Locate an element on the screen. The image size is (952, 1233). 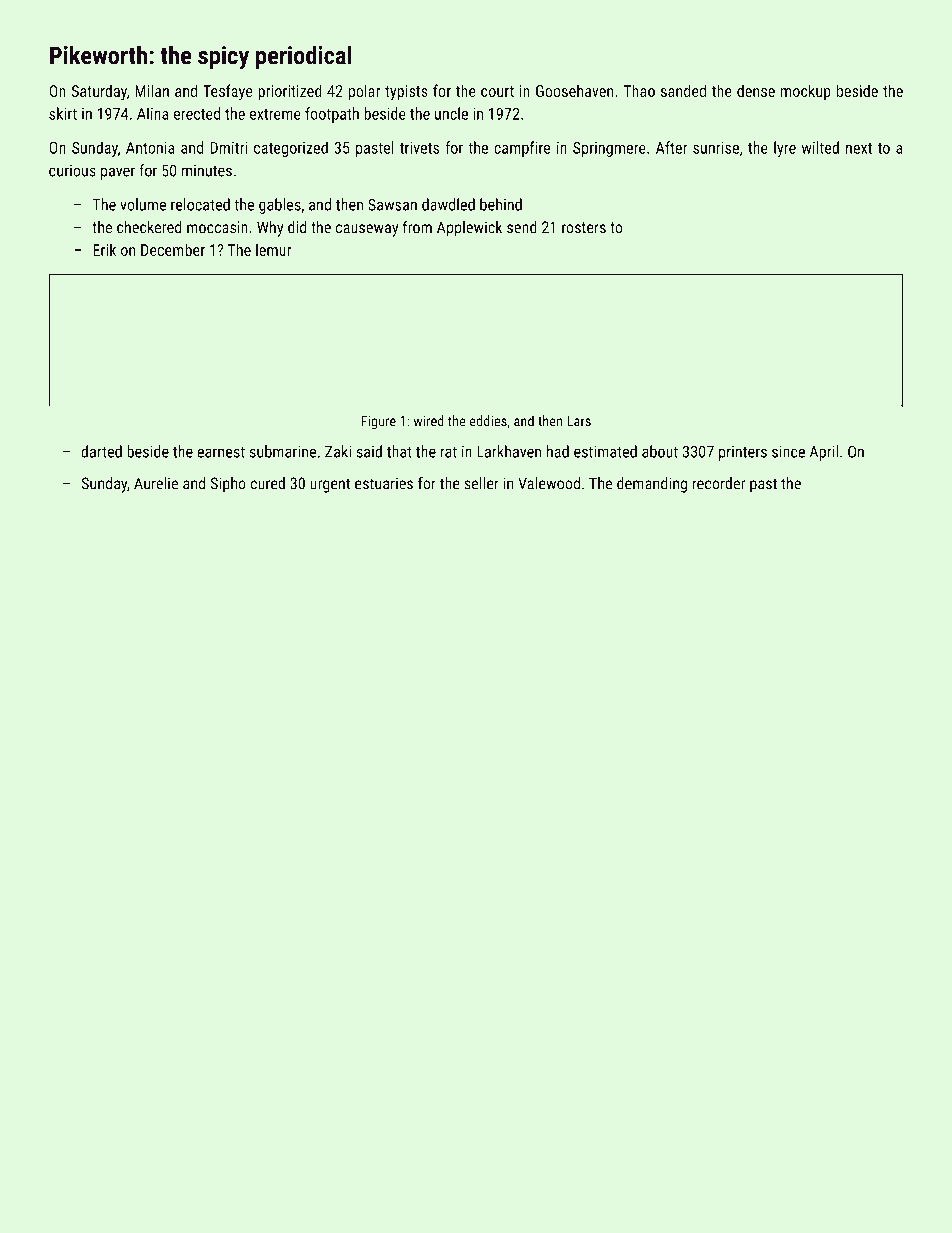
court is located at coordinates (497, 91).
